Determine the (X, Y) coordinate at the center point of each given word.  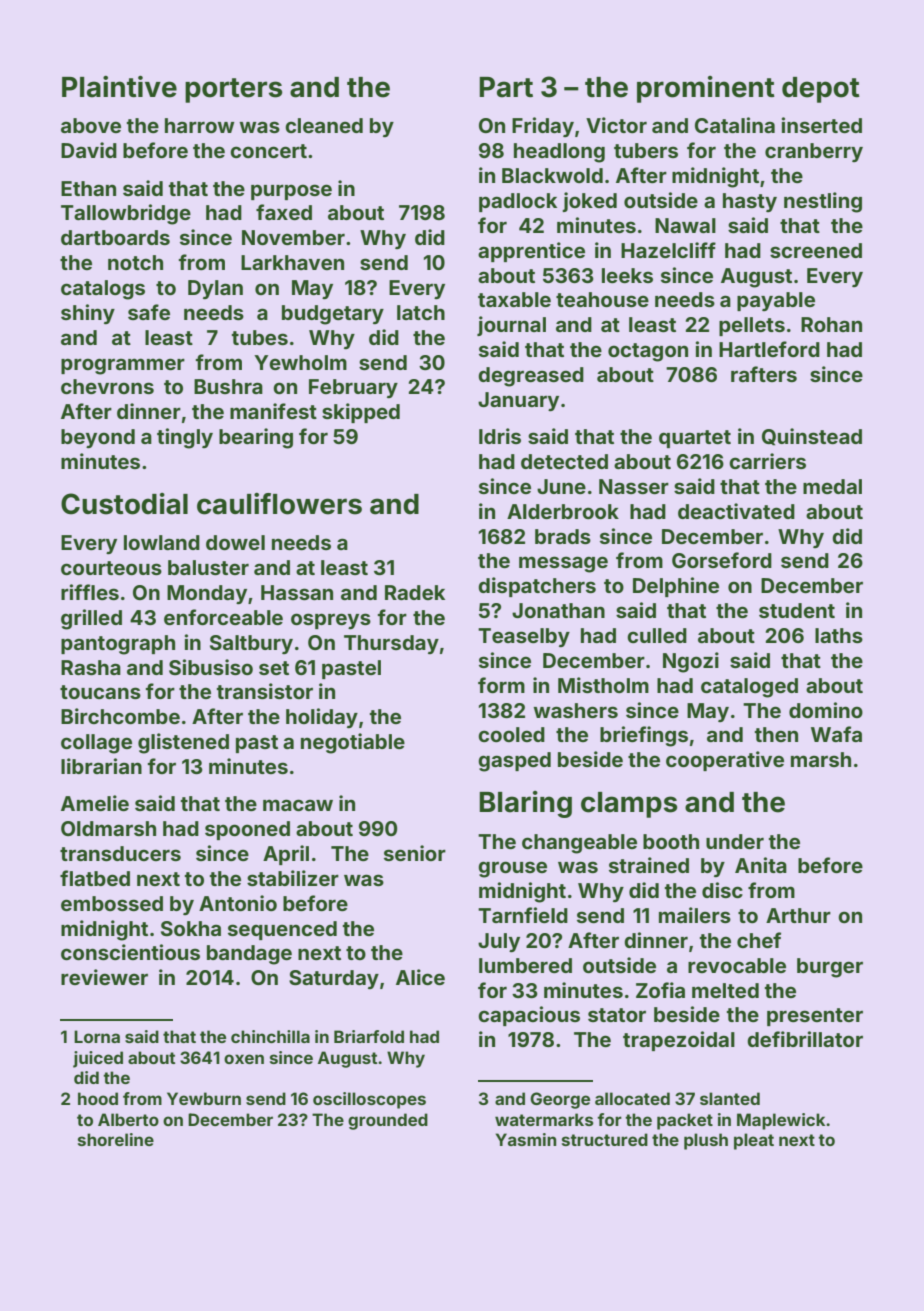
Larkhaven (292, 262)
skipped (361, 413)
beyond (98, 438)
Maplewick (781, 1121)
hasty (750, 202)
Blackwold (552, 175)
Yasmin (526, 1139)
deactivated (736, 511)
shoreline (116, 1139)
